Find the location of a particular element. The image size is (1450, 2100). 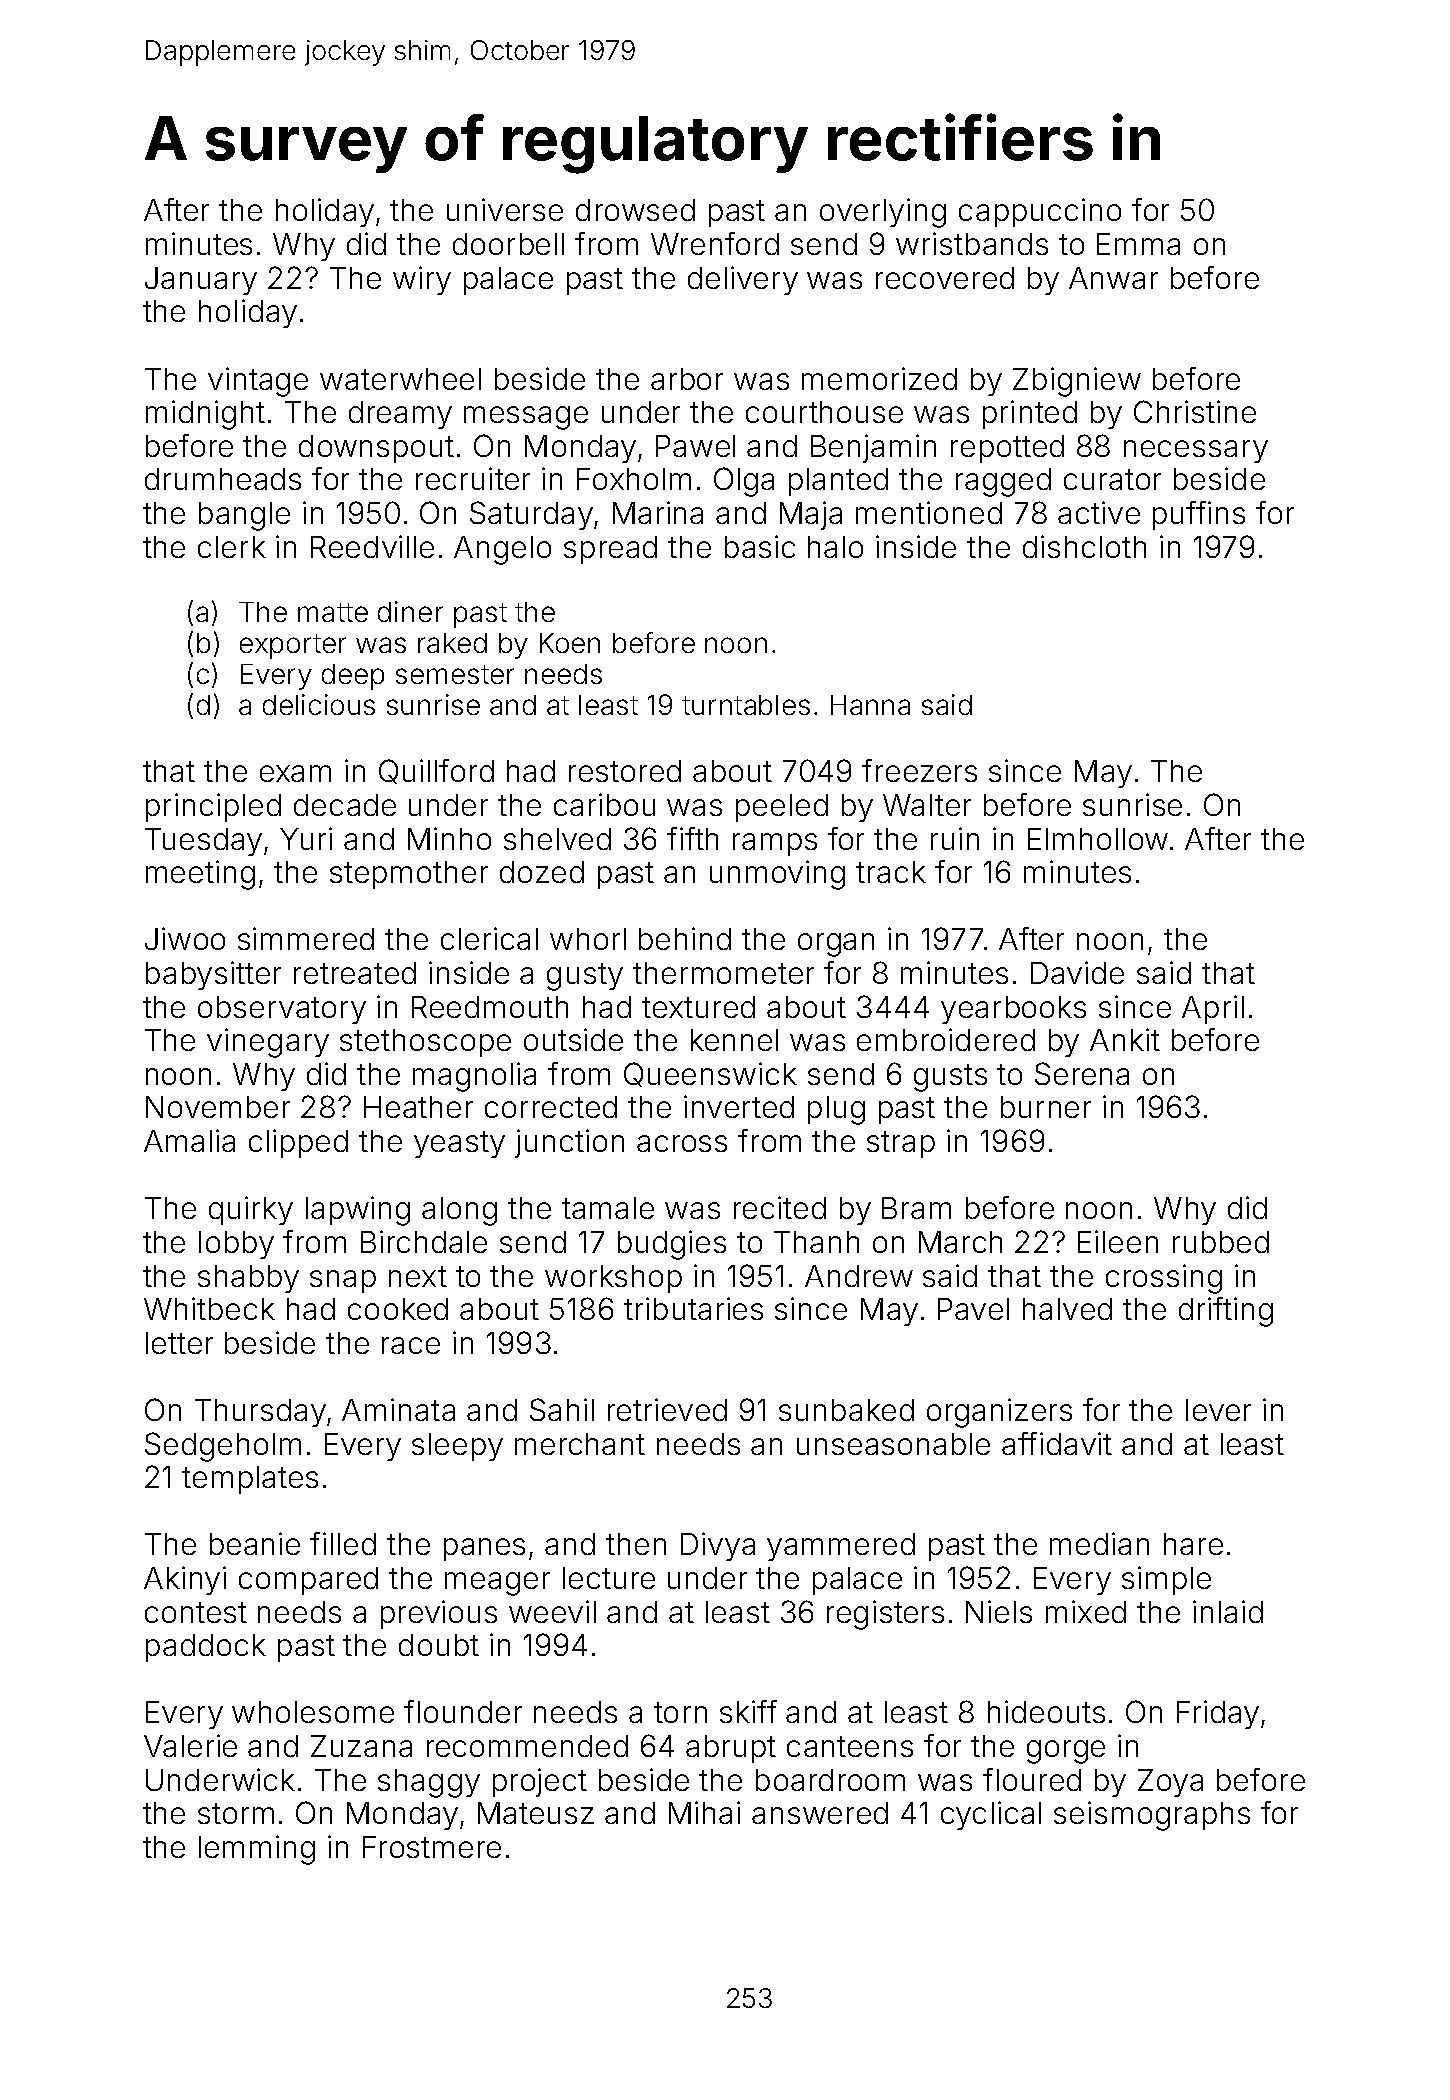

overlying is located at coordinates (883, 213).
